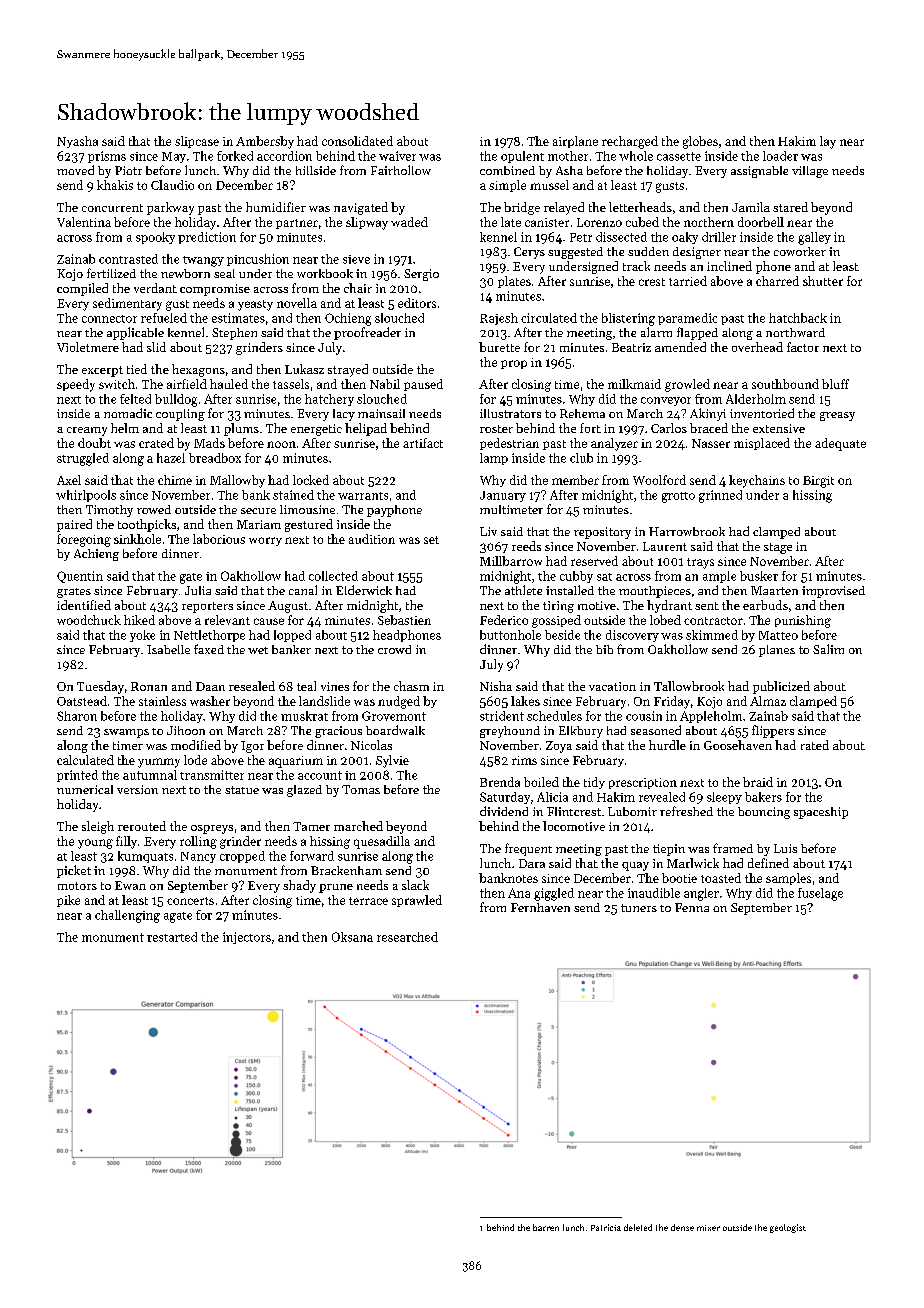  Describe the element at coordinates (656, 730) in the screenshot. I see `seasoned` at that location.
